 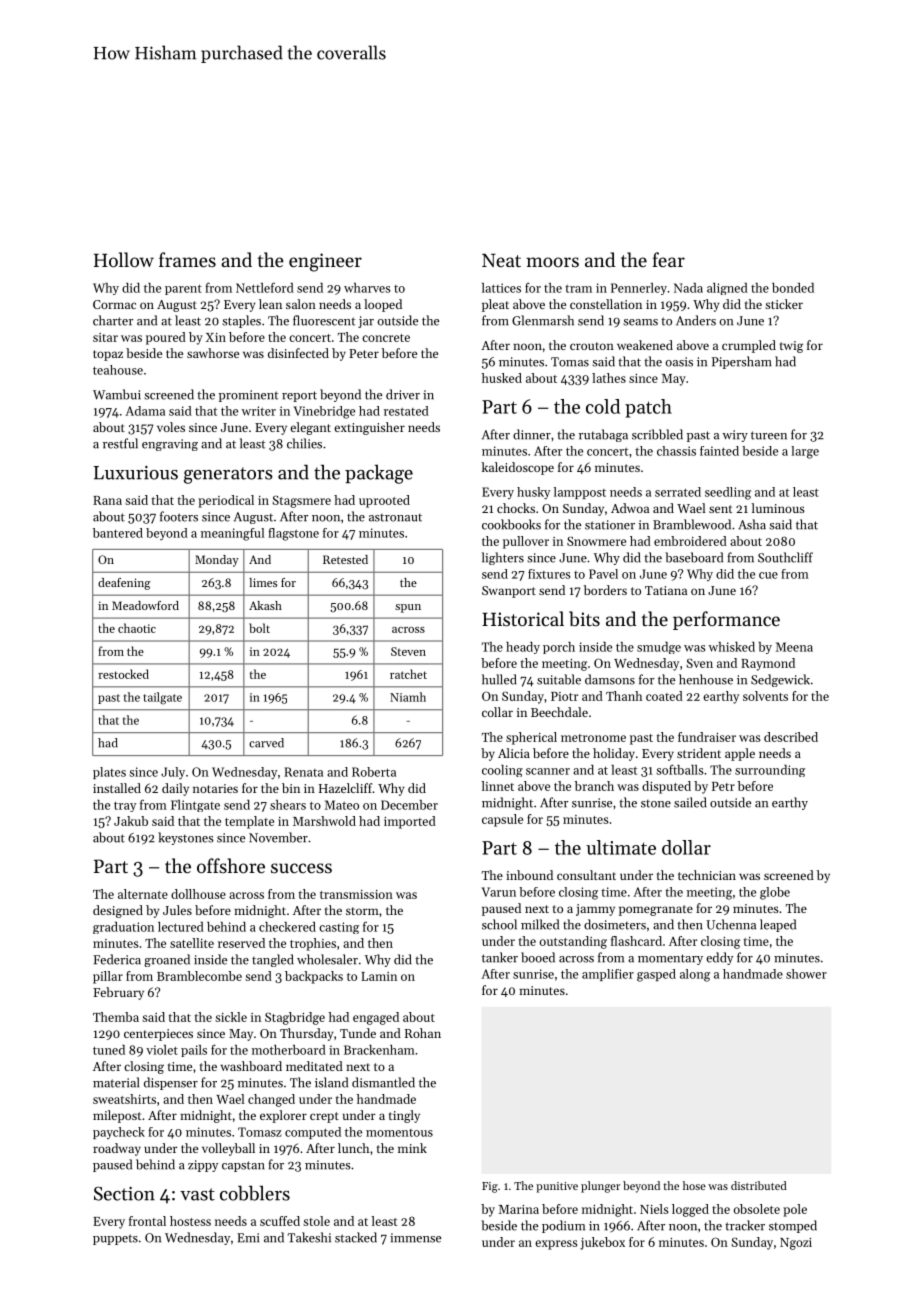 What do you see at coordinates (806, 974) in the screenshot?
I see `shower` at bounding box center [806, 974].
